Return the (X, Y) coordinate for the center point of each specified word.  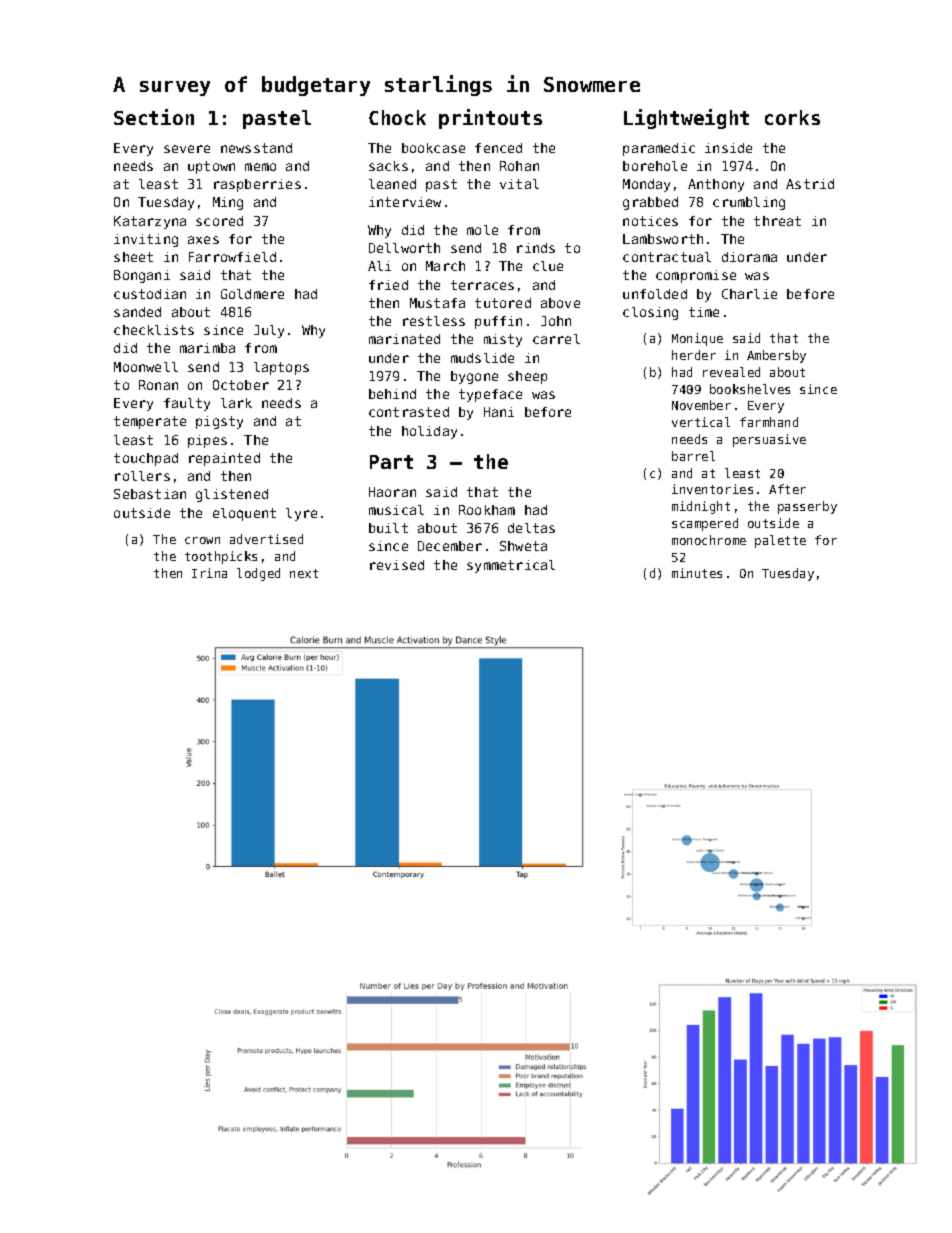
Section (154, 117)
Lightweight (686, 119)
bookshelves (750, 389)
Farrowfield (232, 257)
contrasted (409, 412)
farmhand (769, 422)
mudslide (482, 358)
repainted (224, 459)
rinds (536, 248)
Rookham (487, 510)
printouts (490, 119)
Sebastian (150, 494)
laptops (281, 368)
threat (777, 221)
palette (780, 541)
